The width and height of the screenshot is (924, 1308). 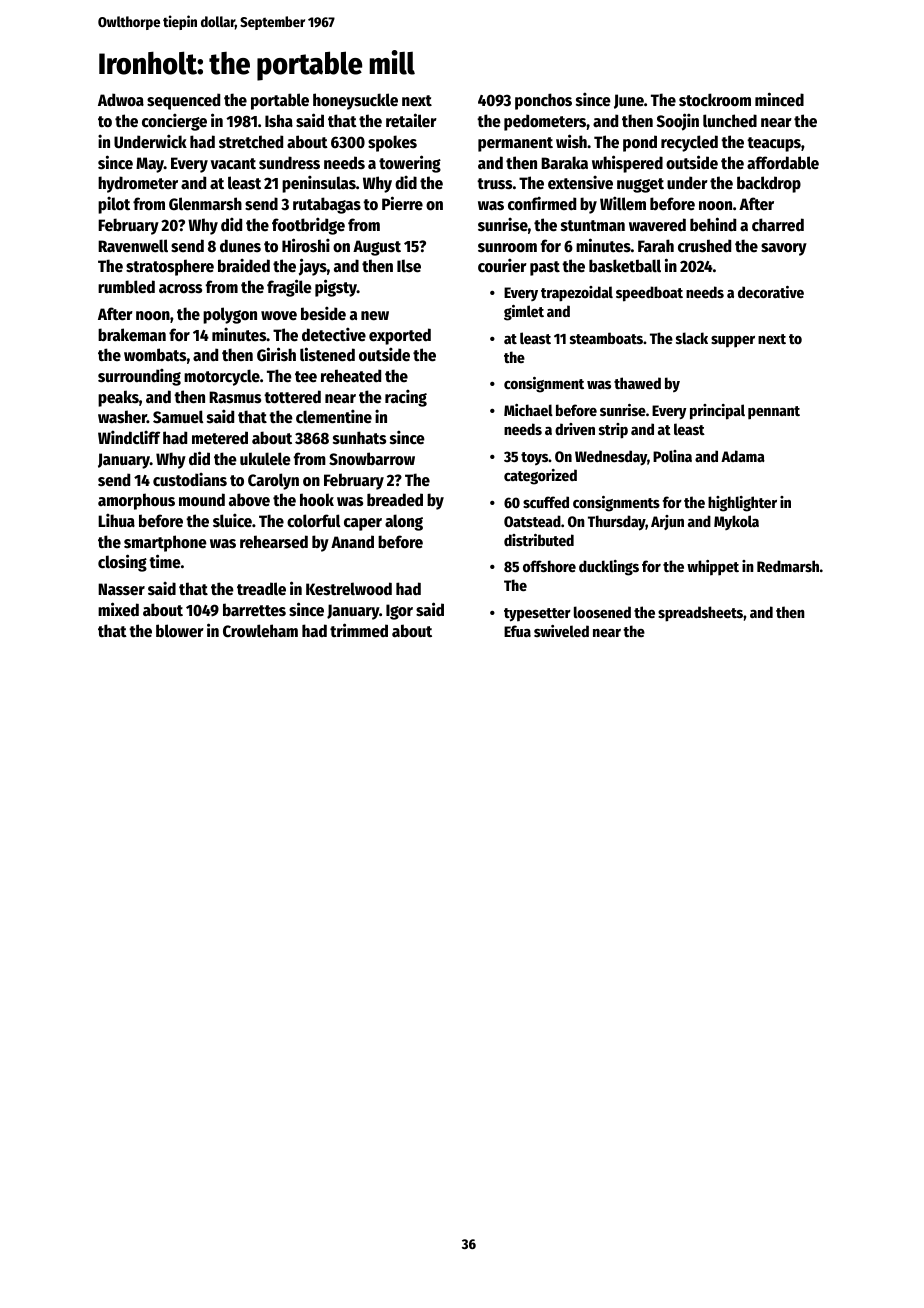 What do you see at coordinates (410, 164) in the screenshot?
I see `towering` at bounding box center [410, 164].
